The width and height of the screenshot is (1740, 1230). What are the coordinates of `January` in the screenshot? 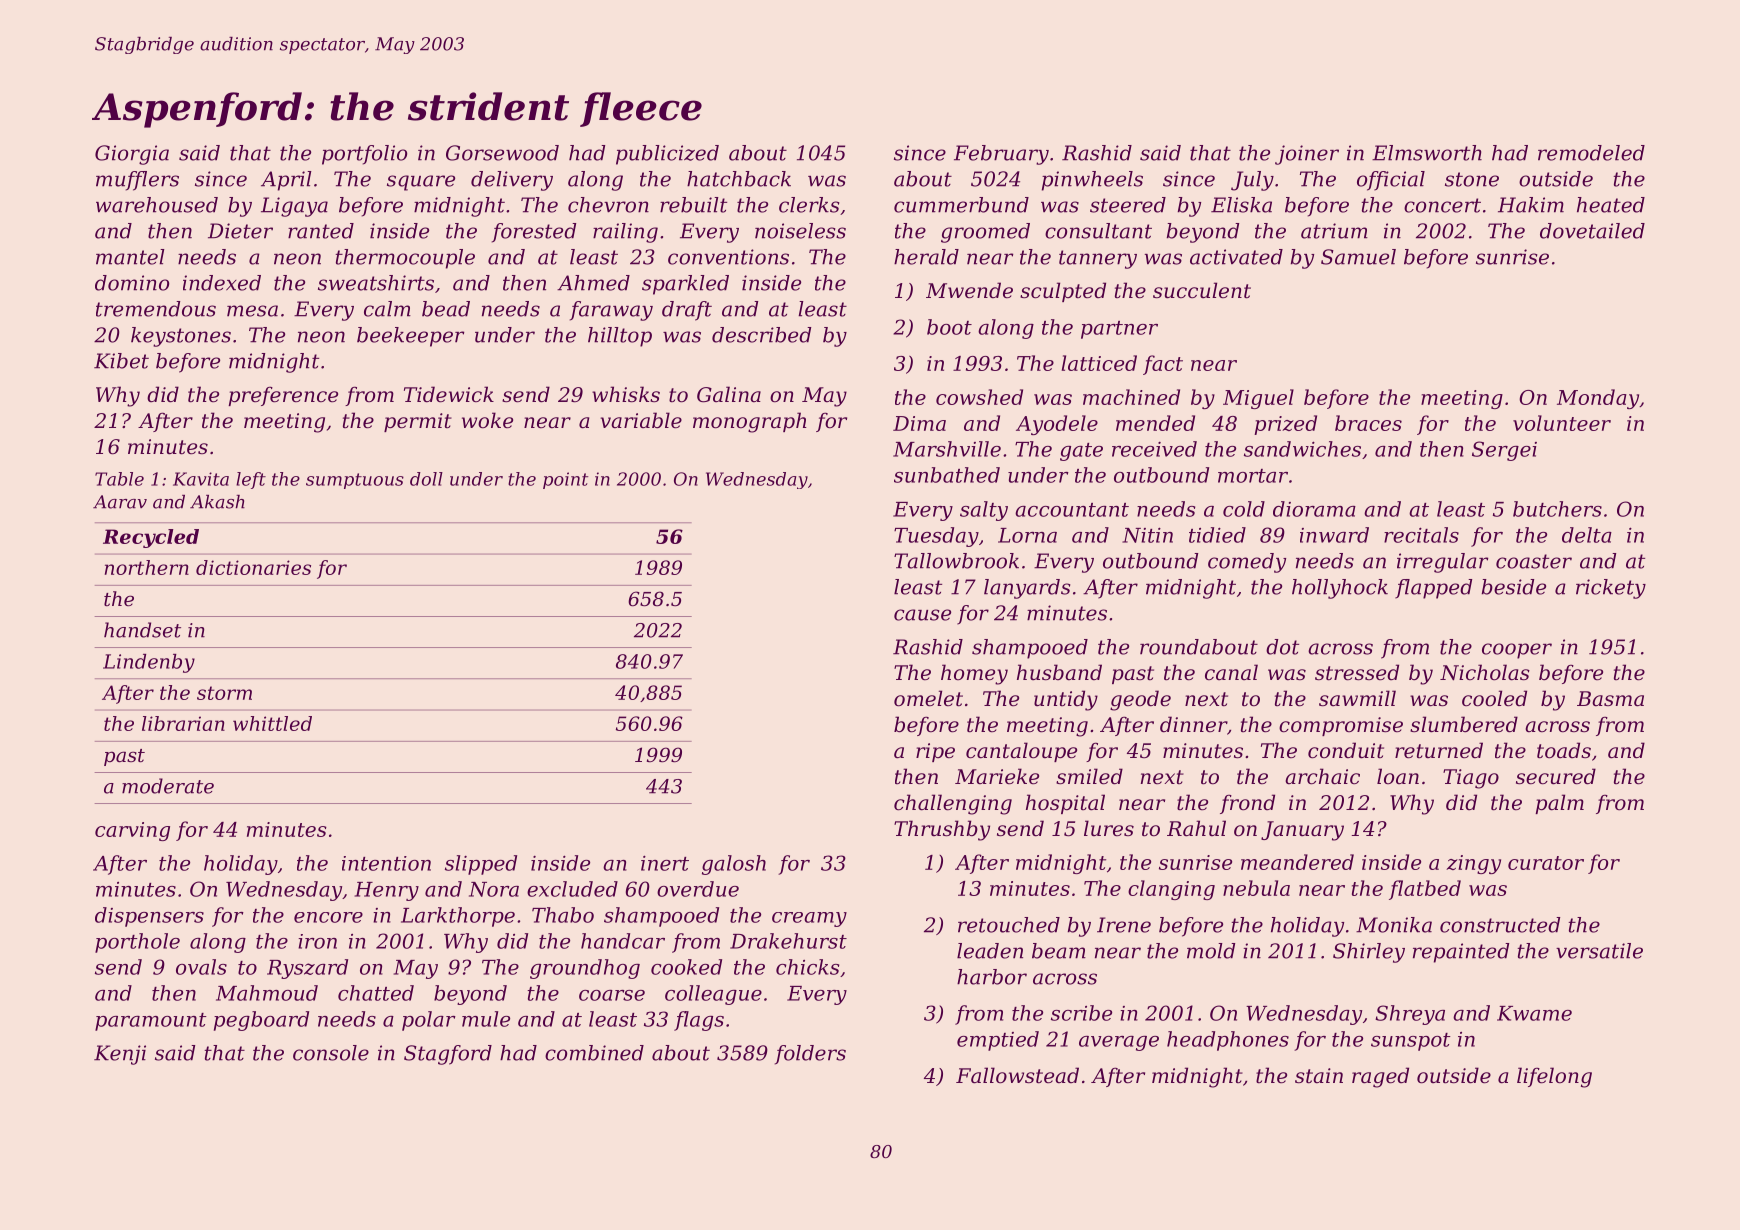 It's located at (1302, 831).
